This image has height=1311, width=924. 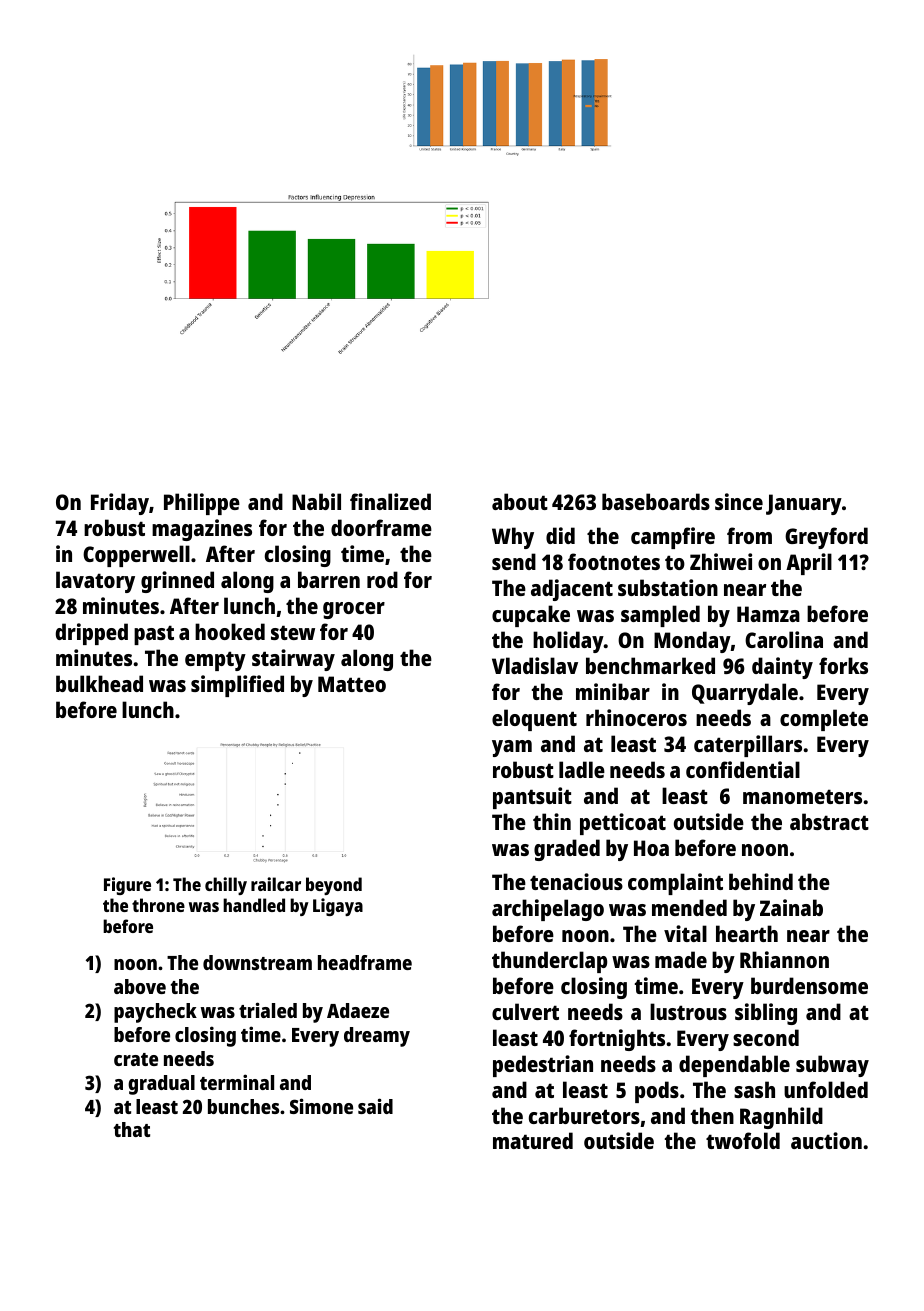 What do you see at coordinates (739, 501) in the image?
I see `since` at bounding box center [739, 501].
